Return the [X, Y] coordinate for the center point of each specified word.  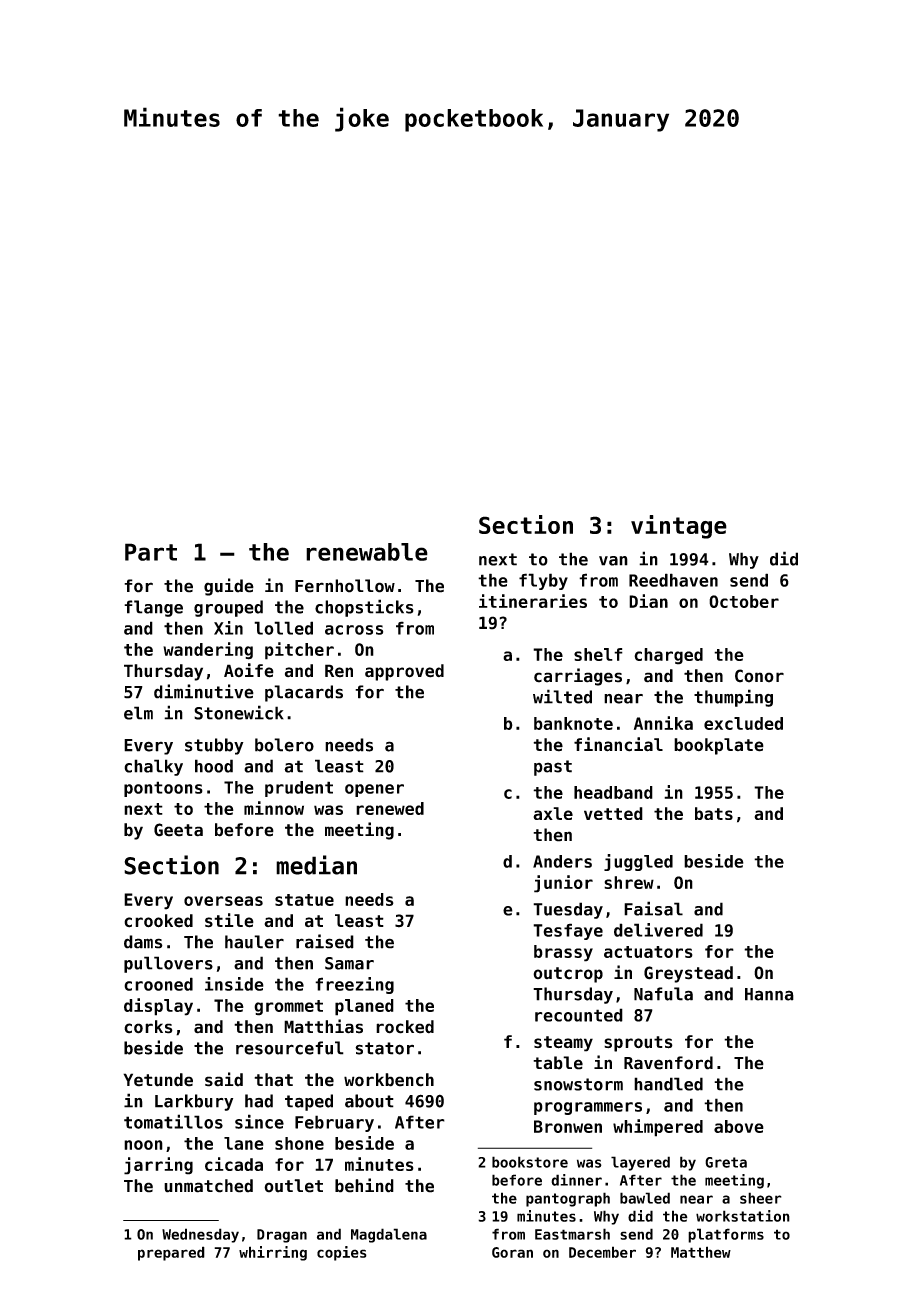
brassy [563, 953]
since [259, 1121]
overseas [223, 901]
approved [404, 672]
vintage [679, 527]
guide [229, 587]
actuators [648, 952]
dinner [576, 1180]
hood [214, 766]
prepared [171, 1253]
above [739, 1126]
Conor [759, 676]
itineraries [533, 601]
